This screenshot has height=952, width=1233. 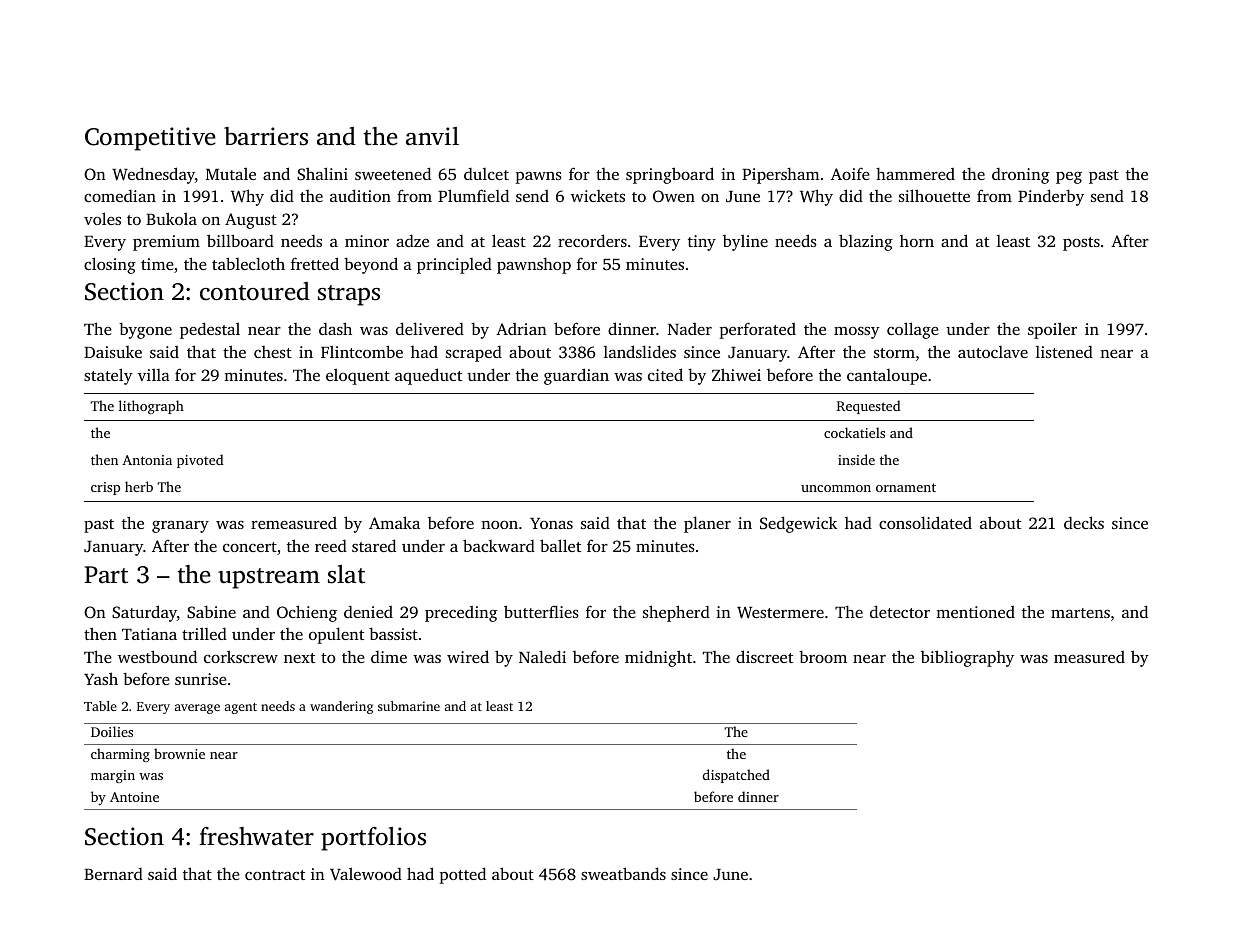 I want to click on Naledi, so click(x=542, y=656).
